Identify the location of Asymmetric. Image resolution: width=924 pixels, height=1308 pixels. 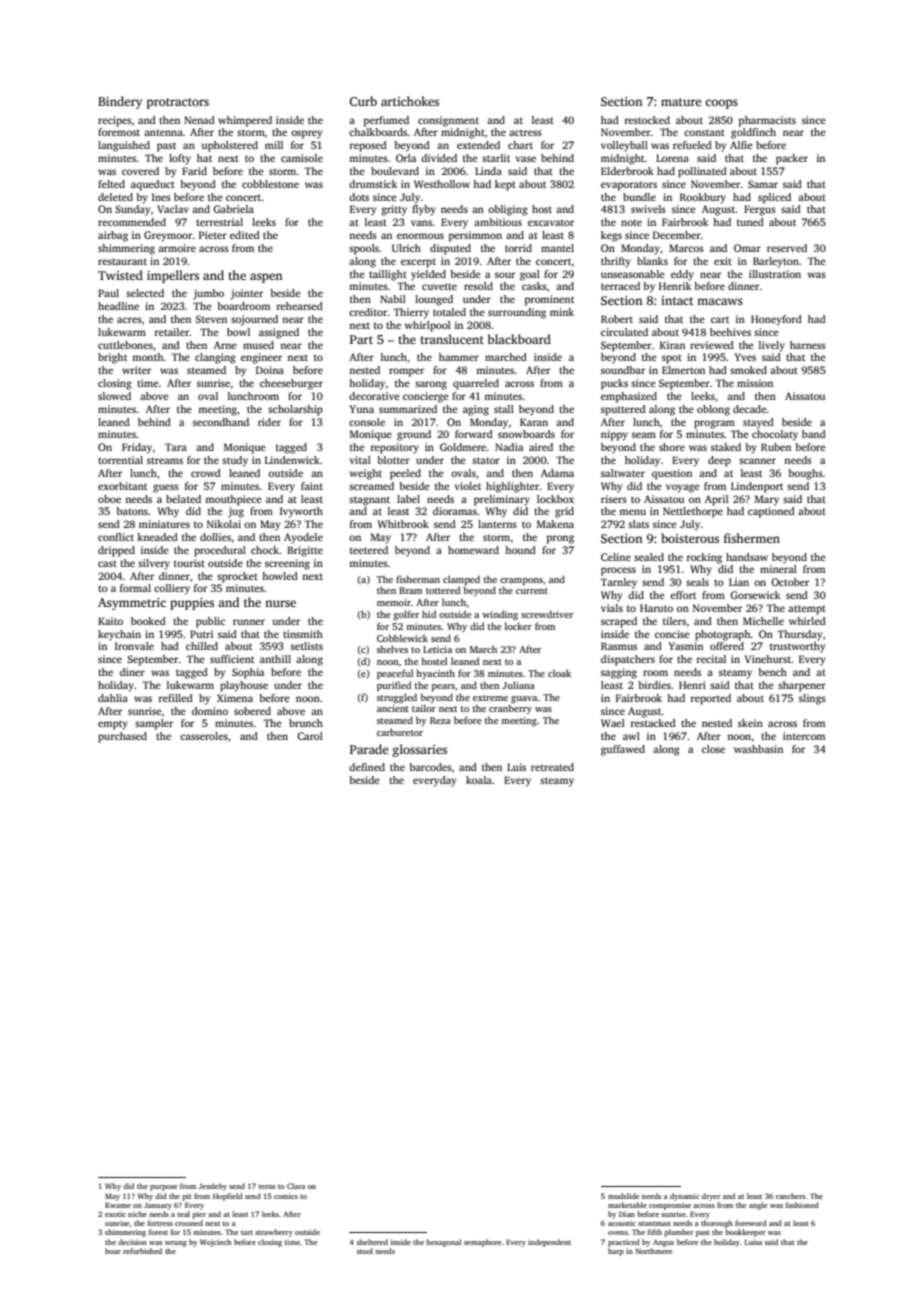
(132, 604).
